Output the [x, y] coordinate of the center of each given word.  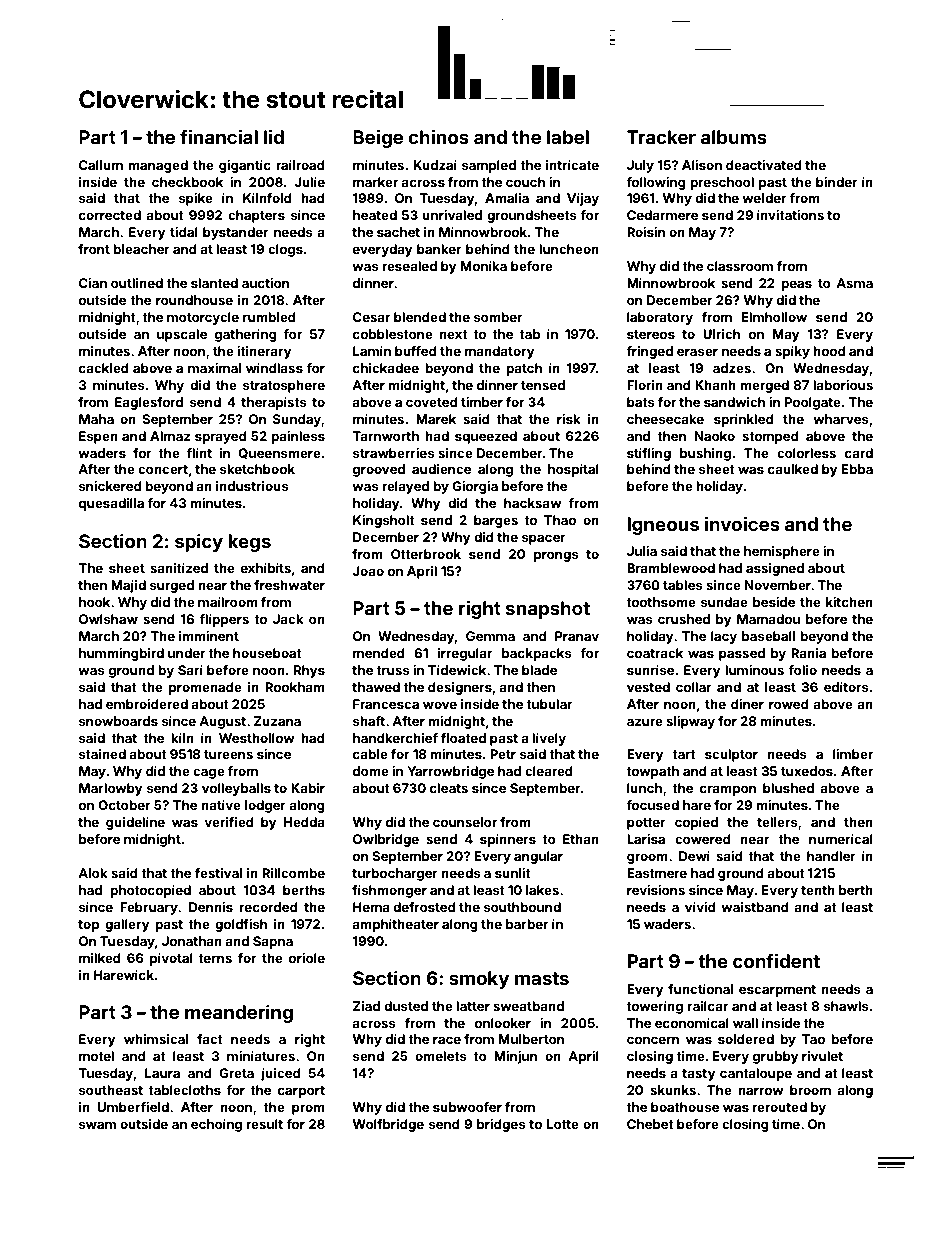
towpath [652, 772]
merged [764, 386]
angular [538, 857]
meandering [239, 1014]
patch [524, 369]
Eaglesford [149, 403]
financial [219, 137]
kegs [249, 543]
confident [776, 960]
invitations [790, 215]
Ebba [857, 469]
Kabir [308, 788]
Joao [368, 571]
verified [229, 822]
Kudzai [435, 165]
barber [527, 924]
